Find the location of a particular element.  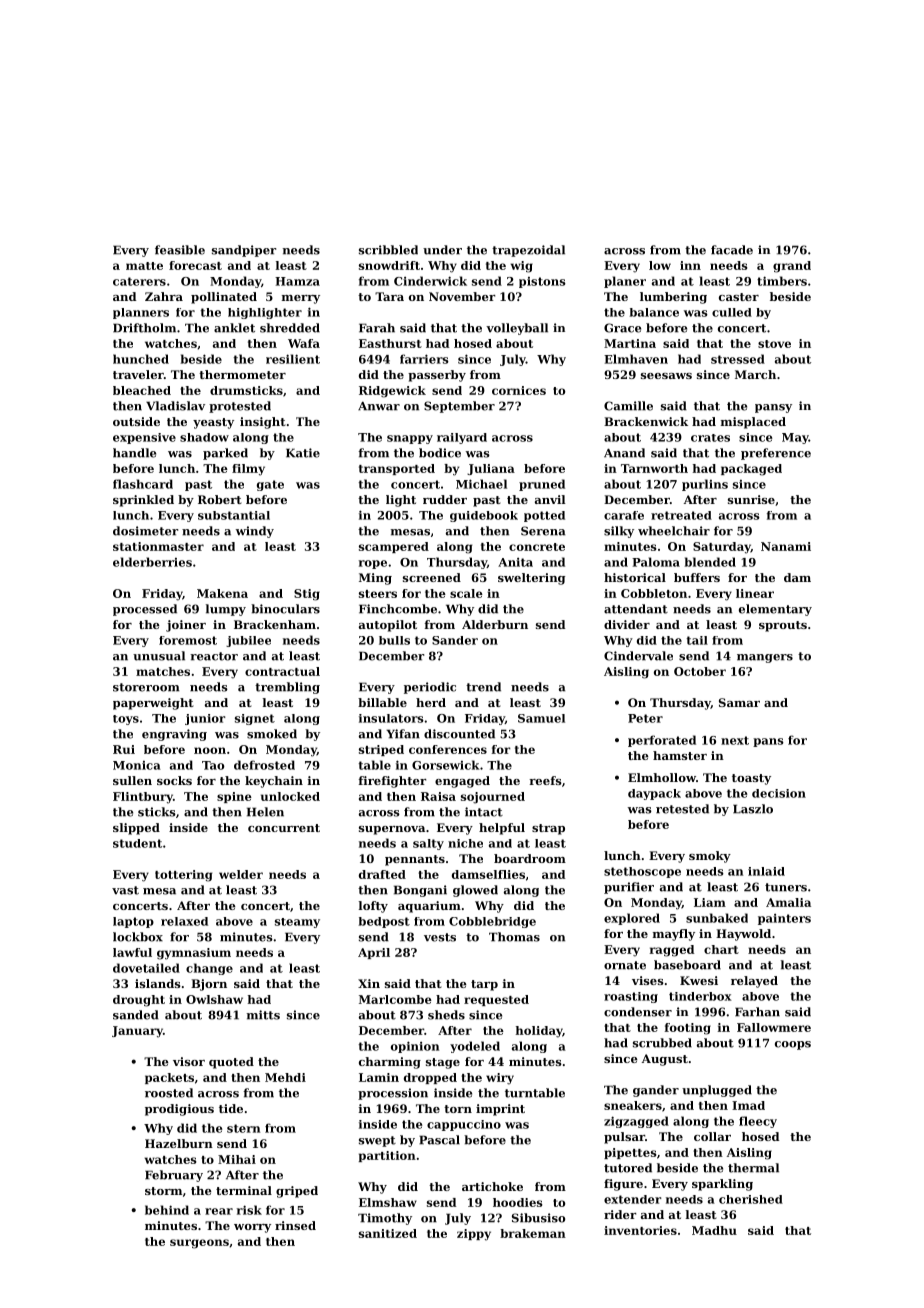

concurrent is located at coordinates (284, 828).
